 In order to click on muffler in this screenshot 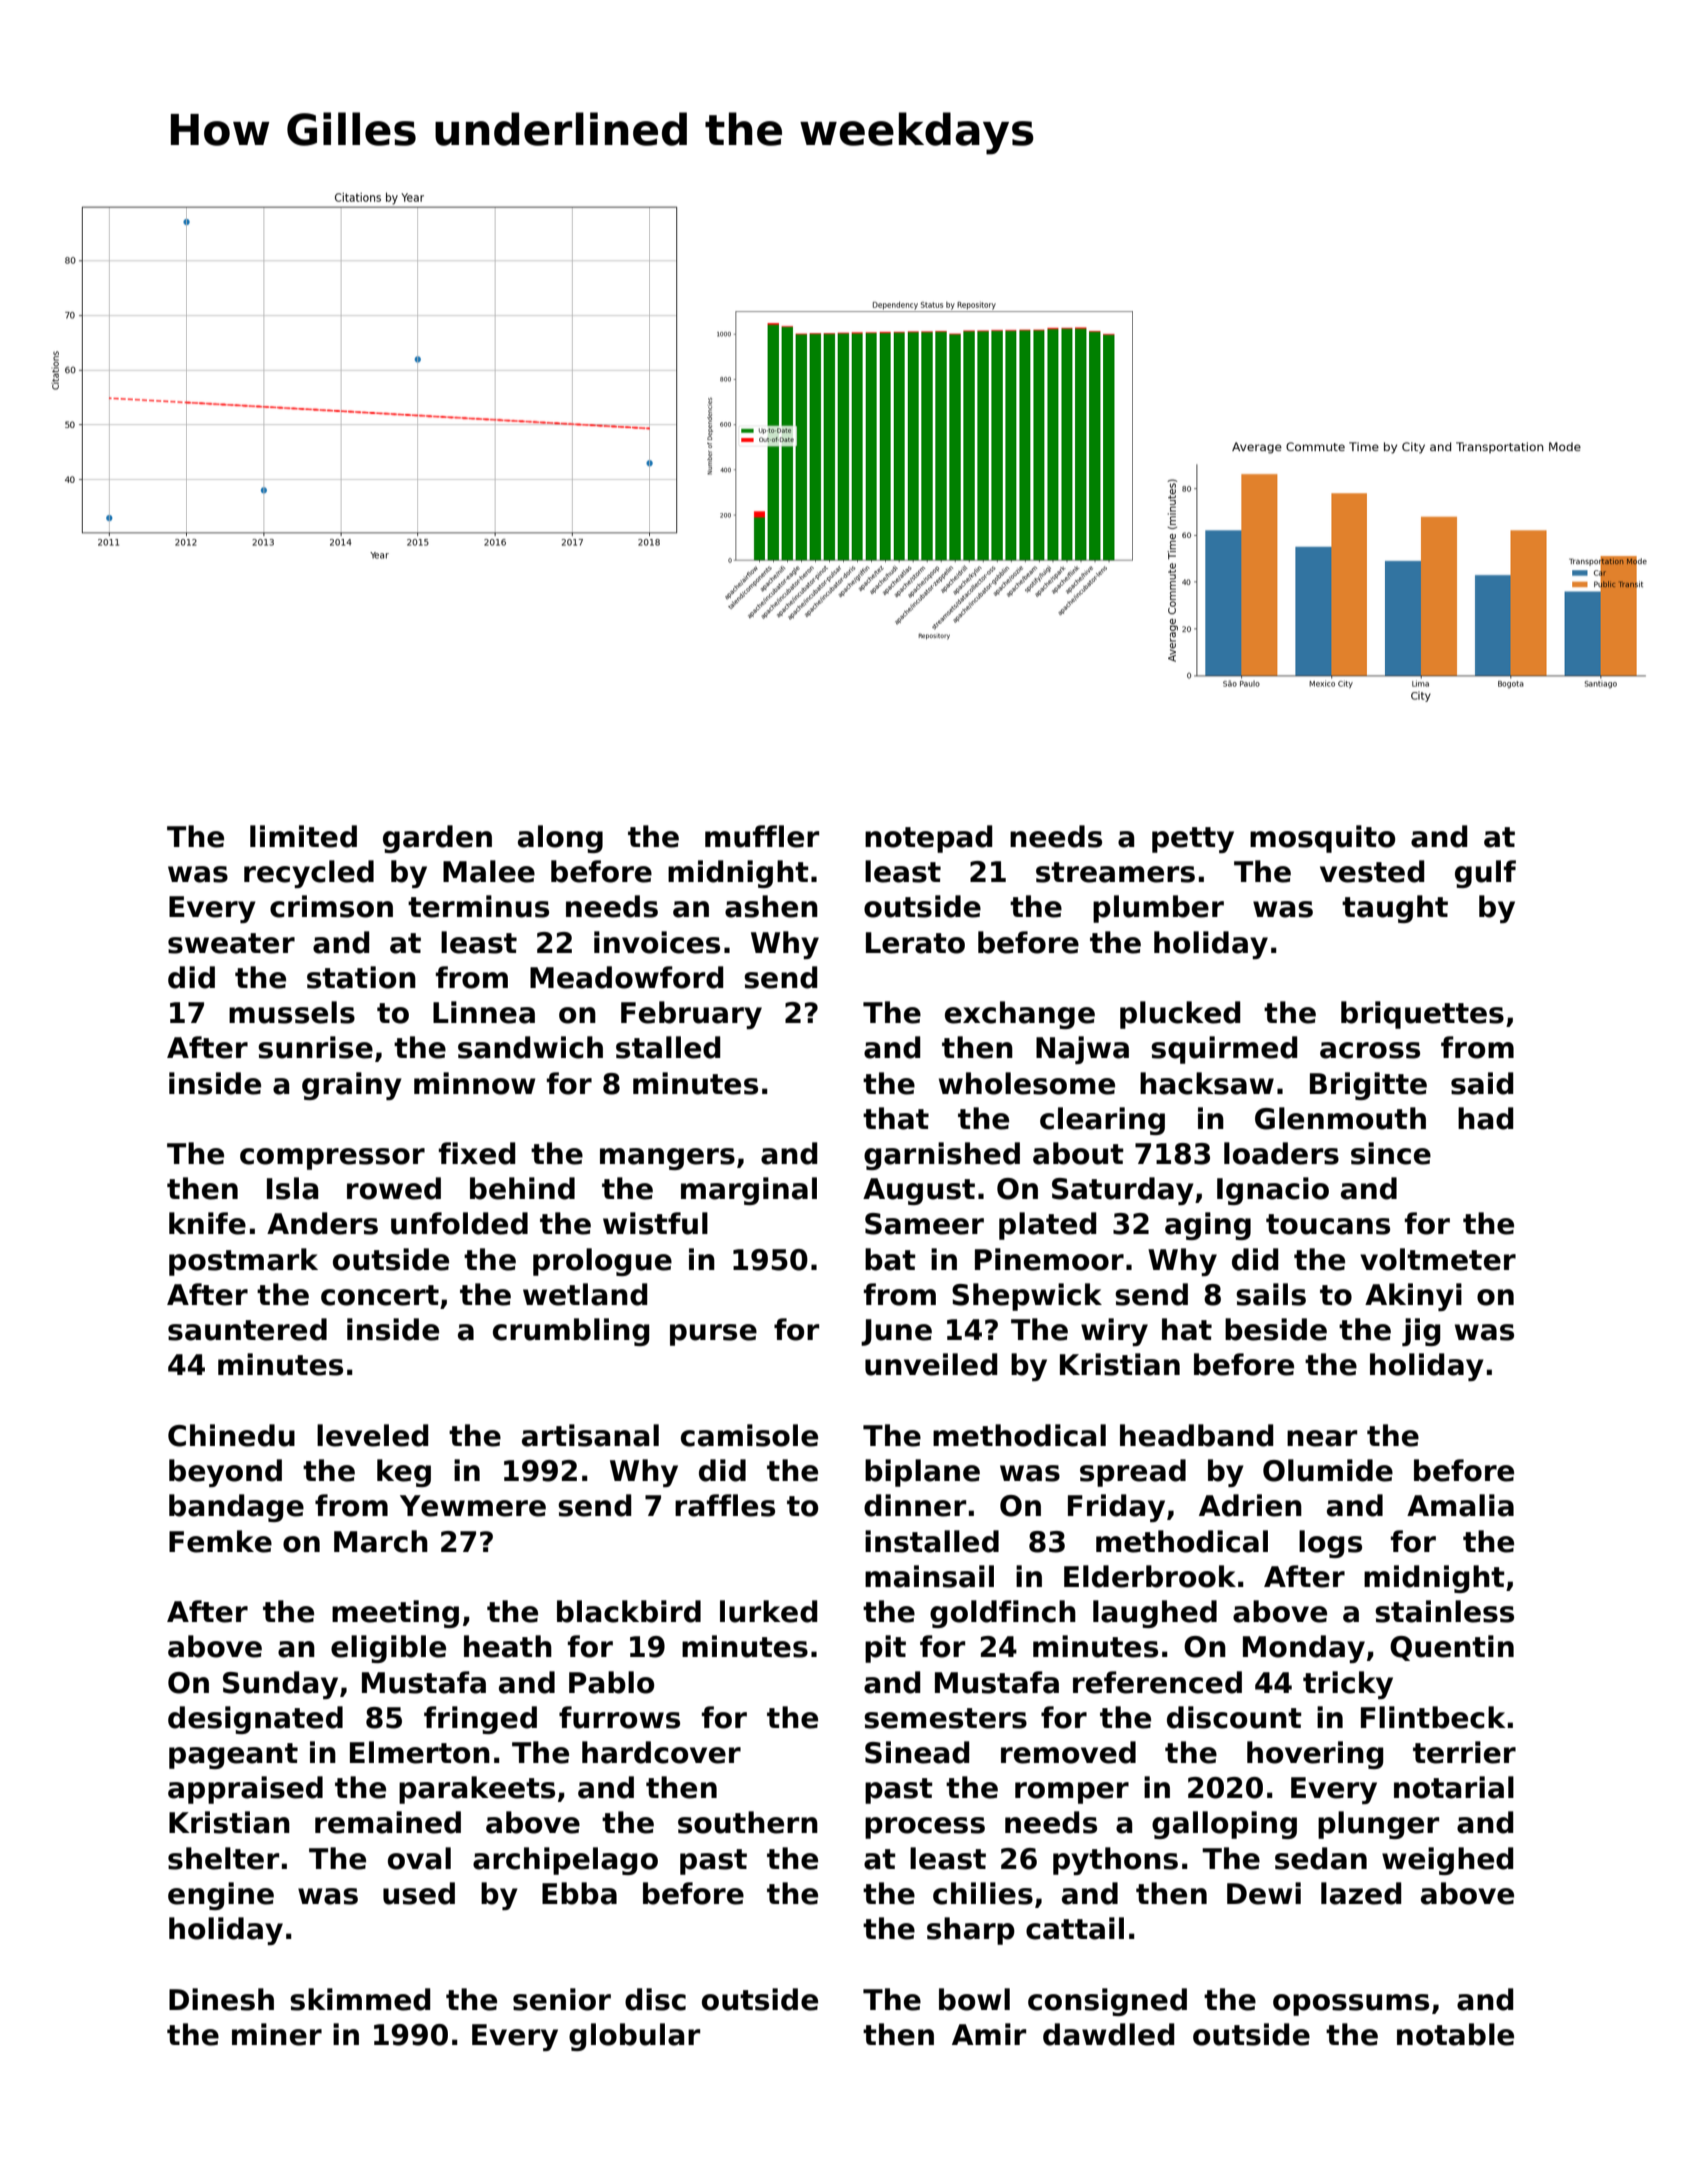, I will do `click(762, 836)`.
